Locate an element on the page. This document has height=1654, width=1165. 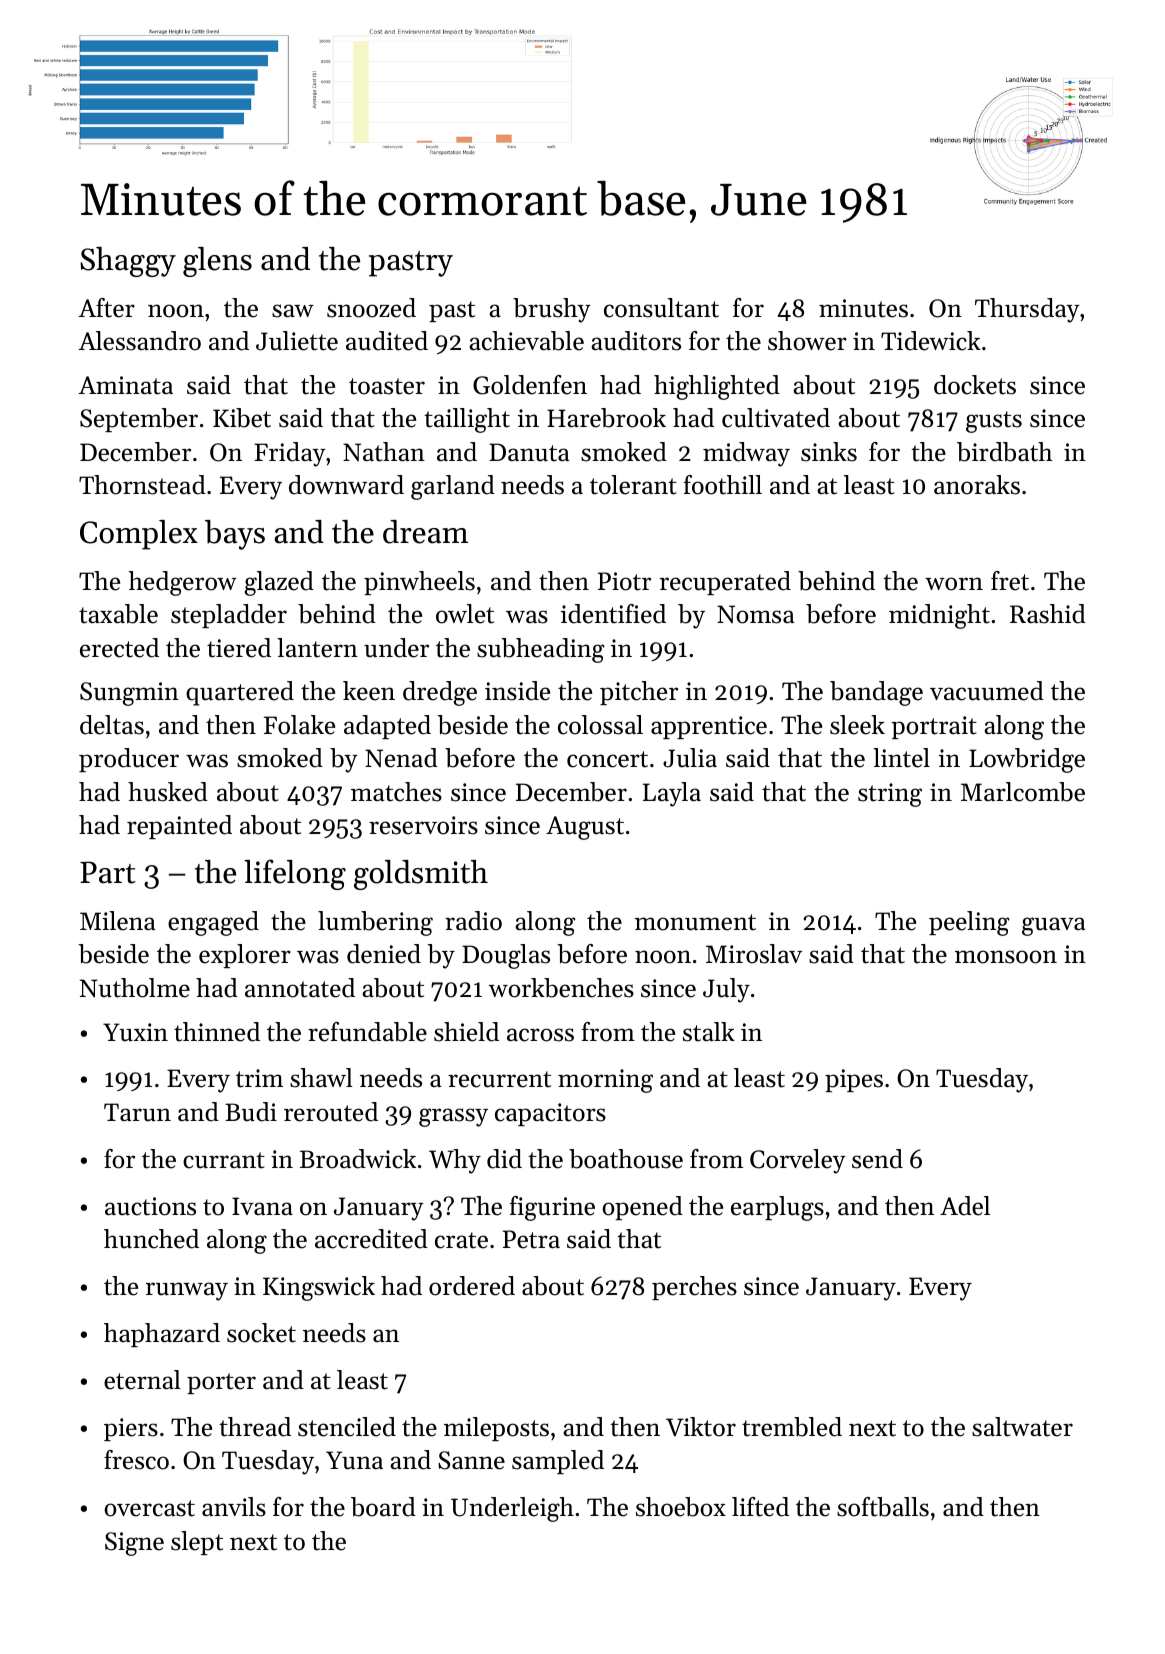
shoebox is located at coordinates (681, 1507).
